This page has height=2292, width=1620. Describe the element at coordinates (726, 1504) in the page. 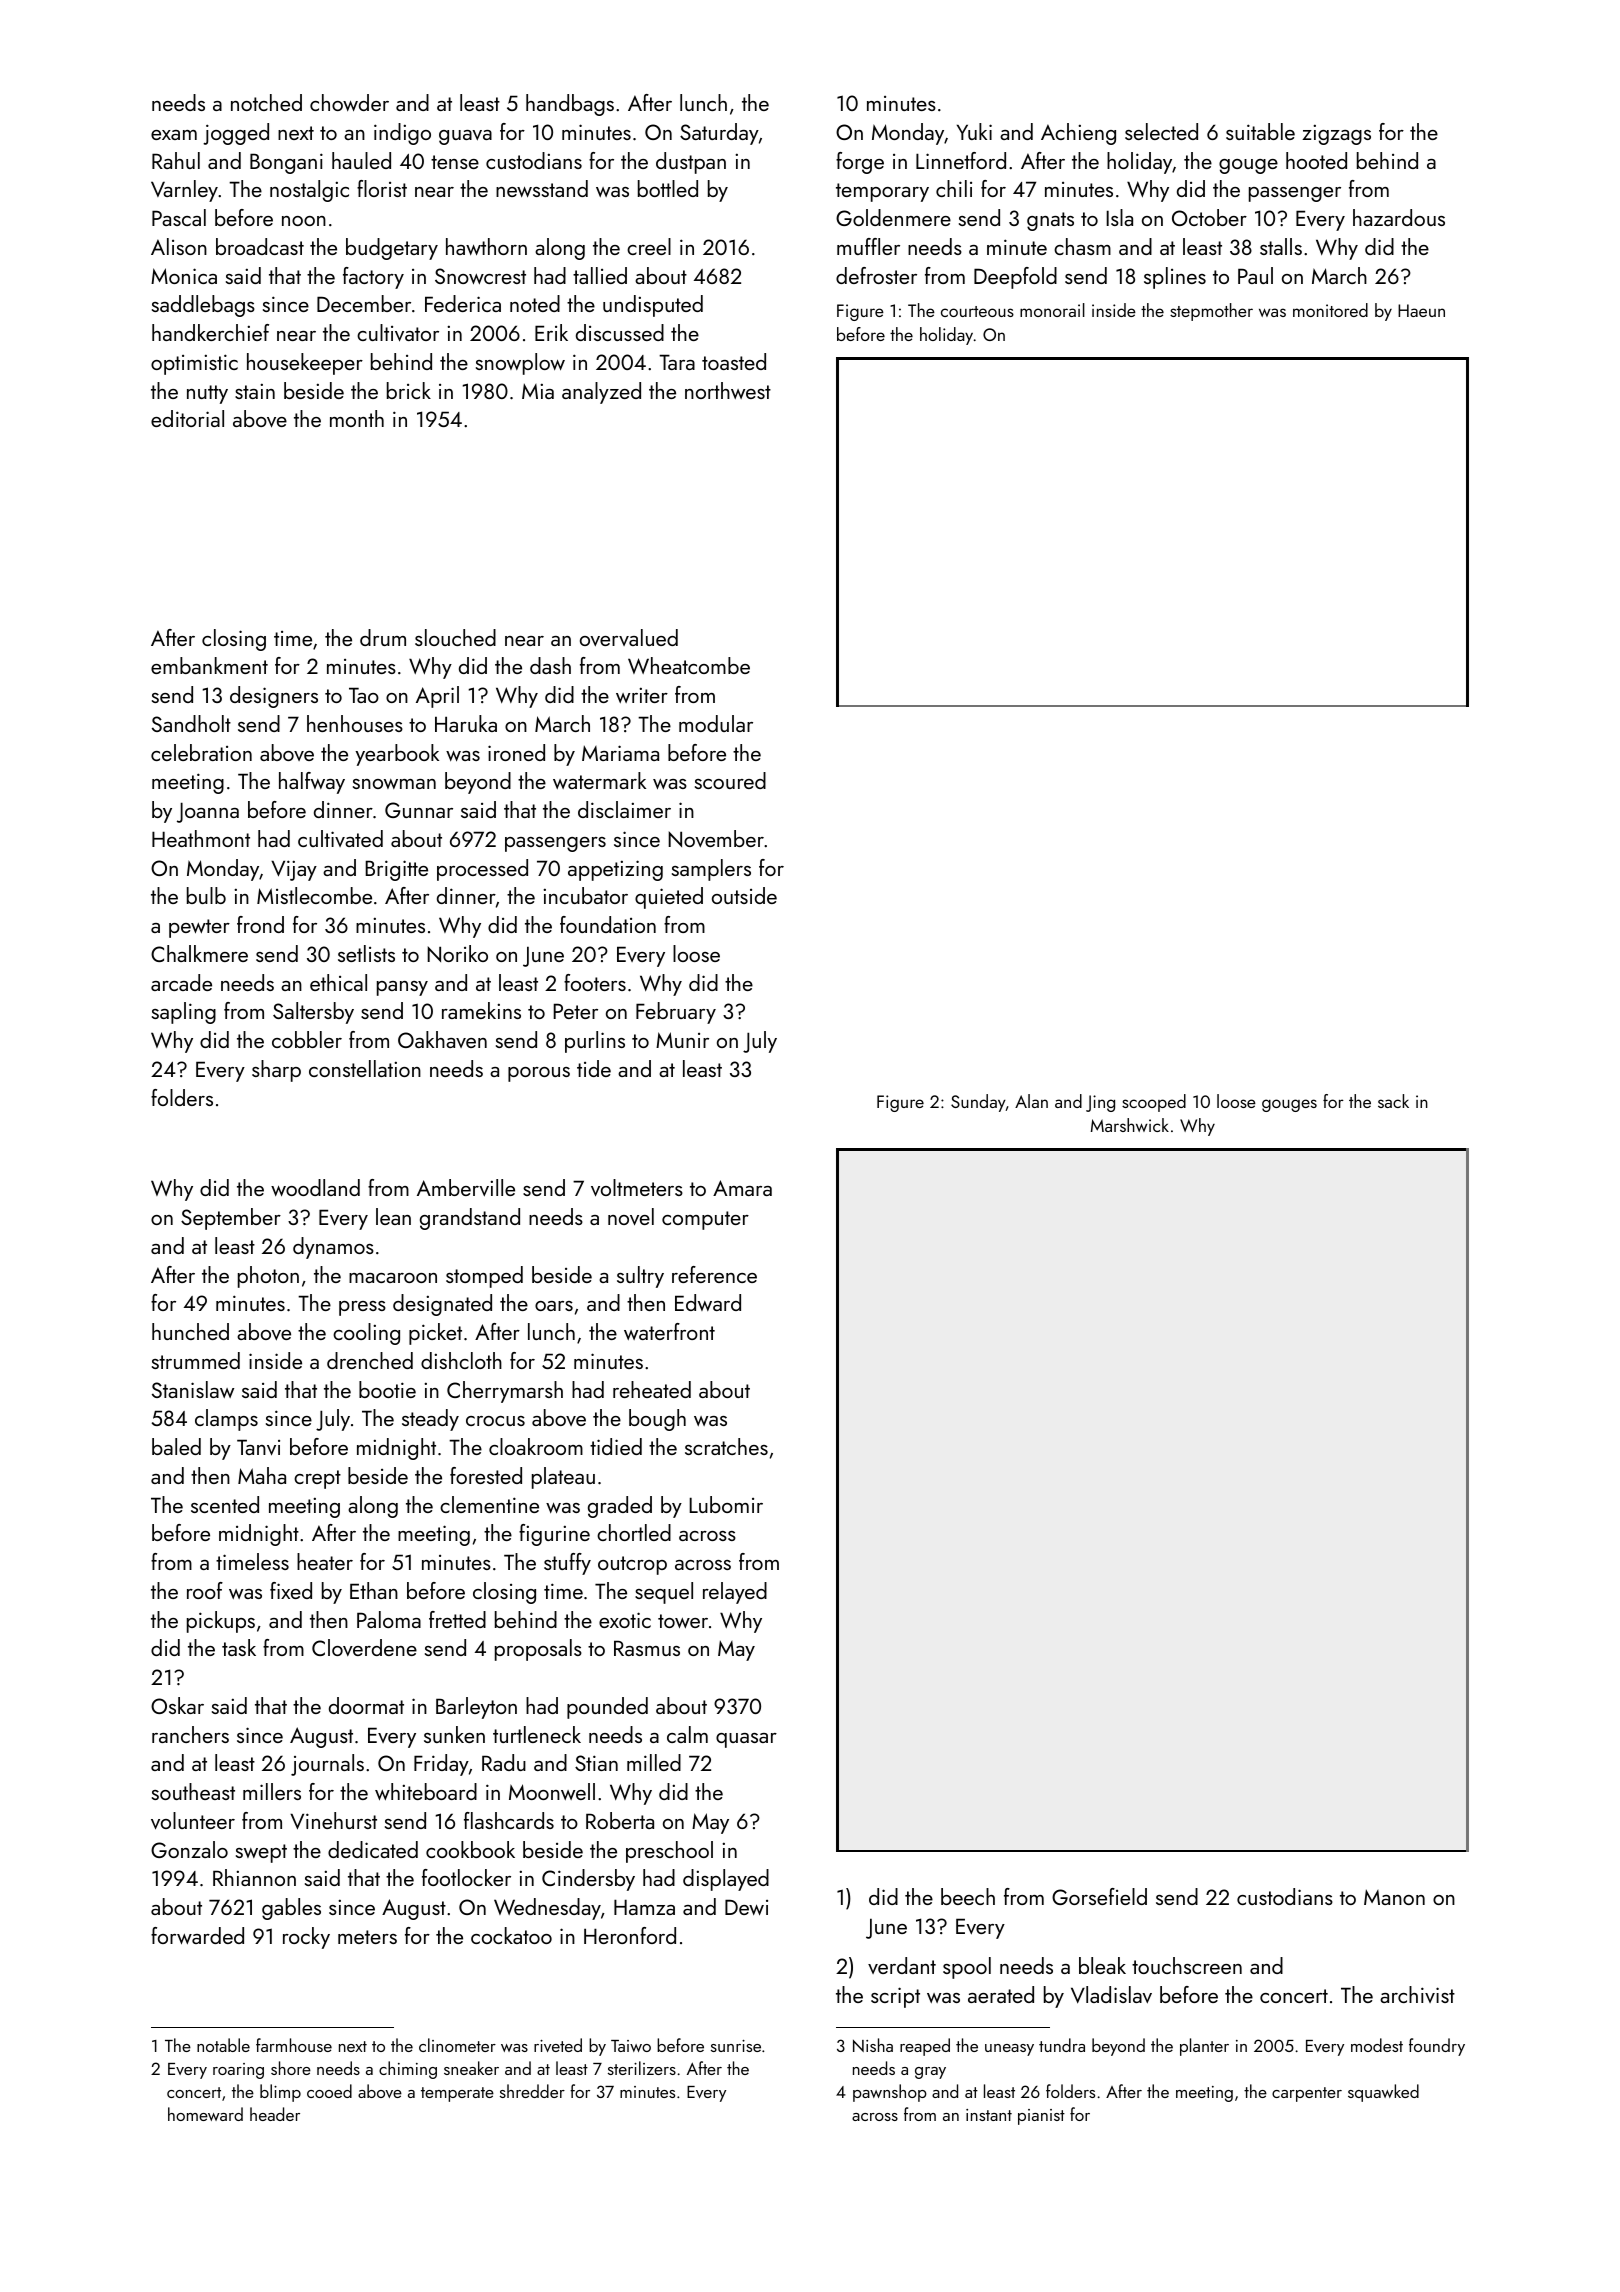

I see `Lubomir` at that location.
